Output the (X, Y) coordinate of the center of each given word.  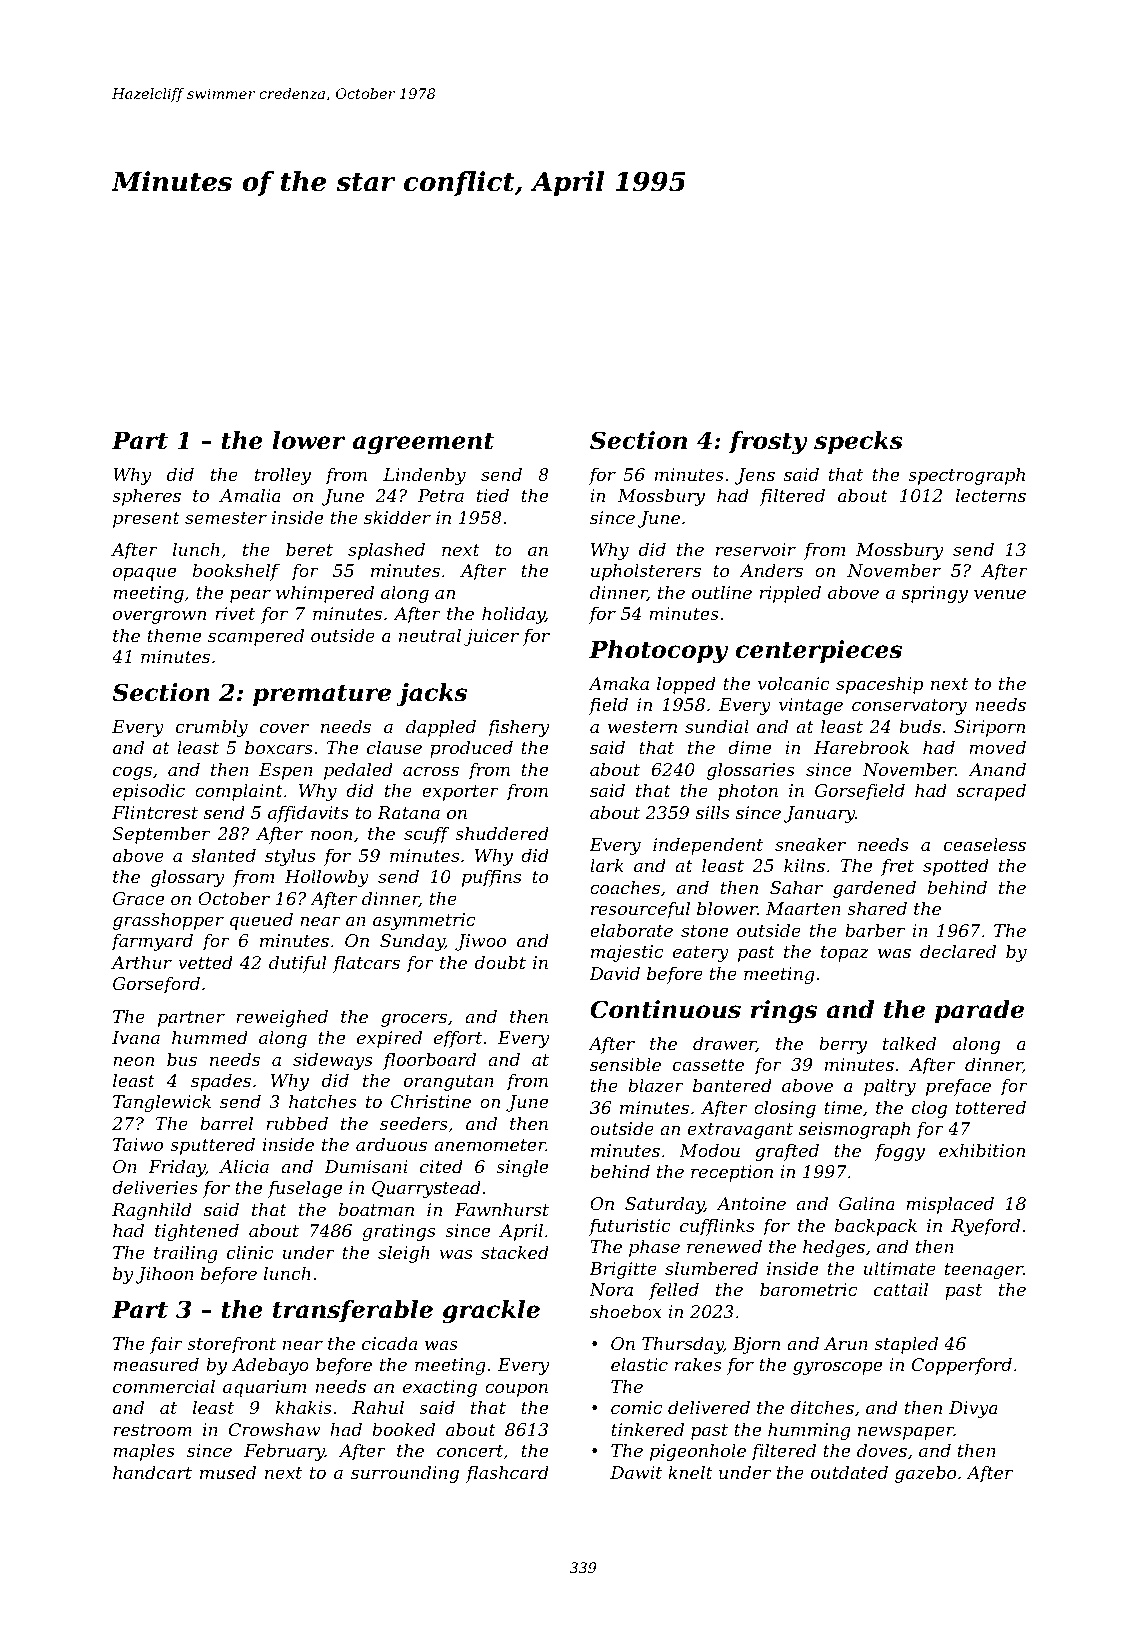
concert (470, 1451)
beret (309, 549)
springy (935, 594)
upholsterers (646, 572)
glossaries (751, 771)
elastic (639, 1364)
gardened (874, 889)
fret (897, 867)
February (284, 1452)
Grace (138, 898)
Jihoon (165, 1275)
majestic (627, 953)
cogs (132, 773)
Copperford (962, 1366)
